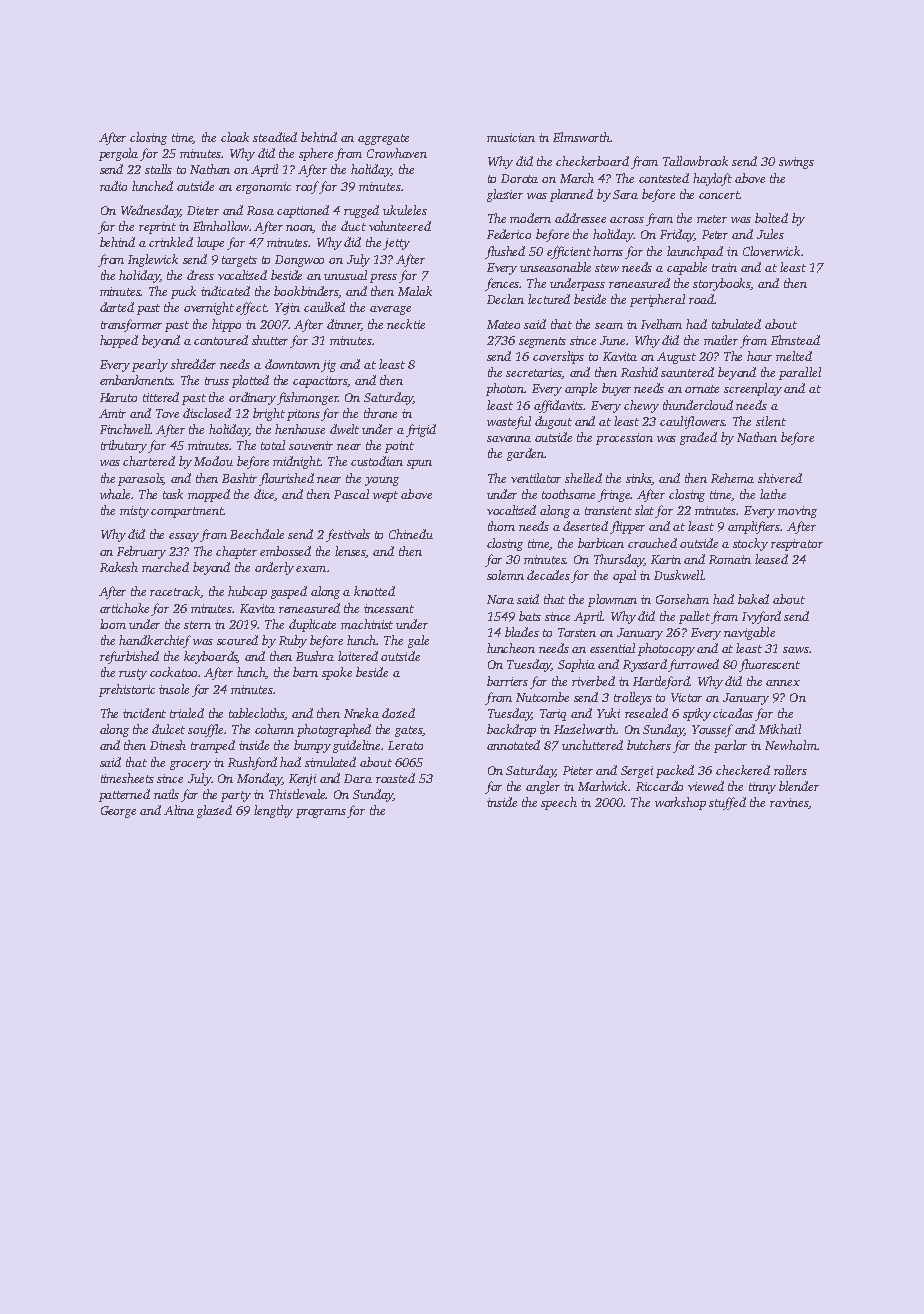  What do you see at coordinates (559, 803) in the page?
I see `speech` at bounding box center [559, 803].
